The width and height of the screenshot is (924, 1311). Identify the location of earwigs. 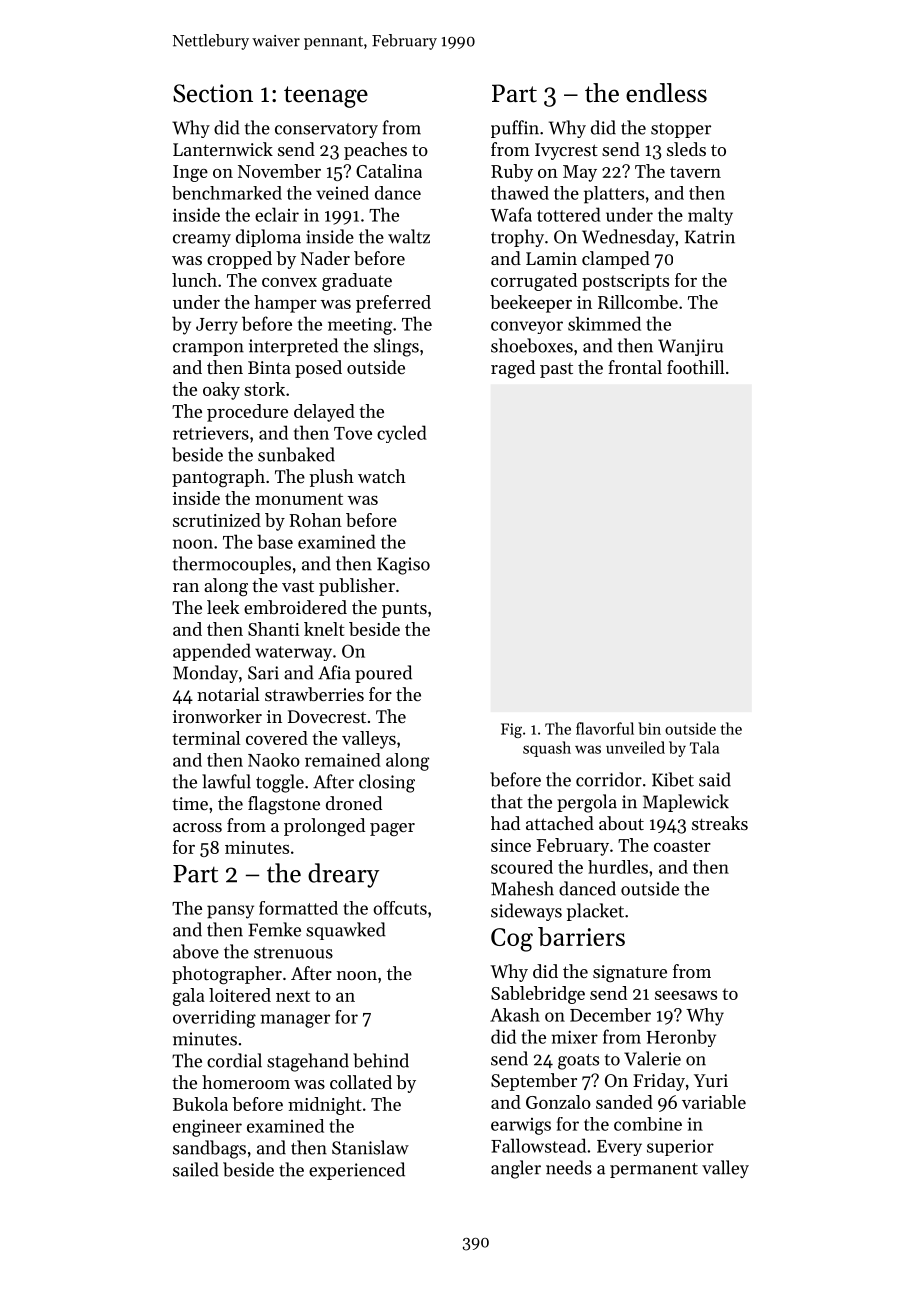
(521, 1126).
